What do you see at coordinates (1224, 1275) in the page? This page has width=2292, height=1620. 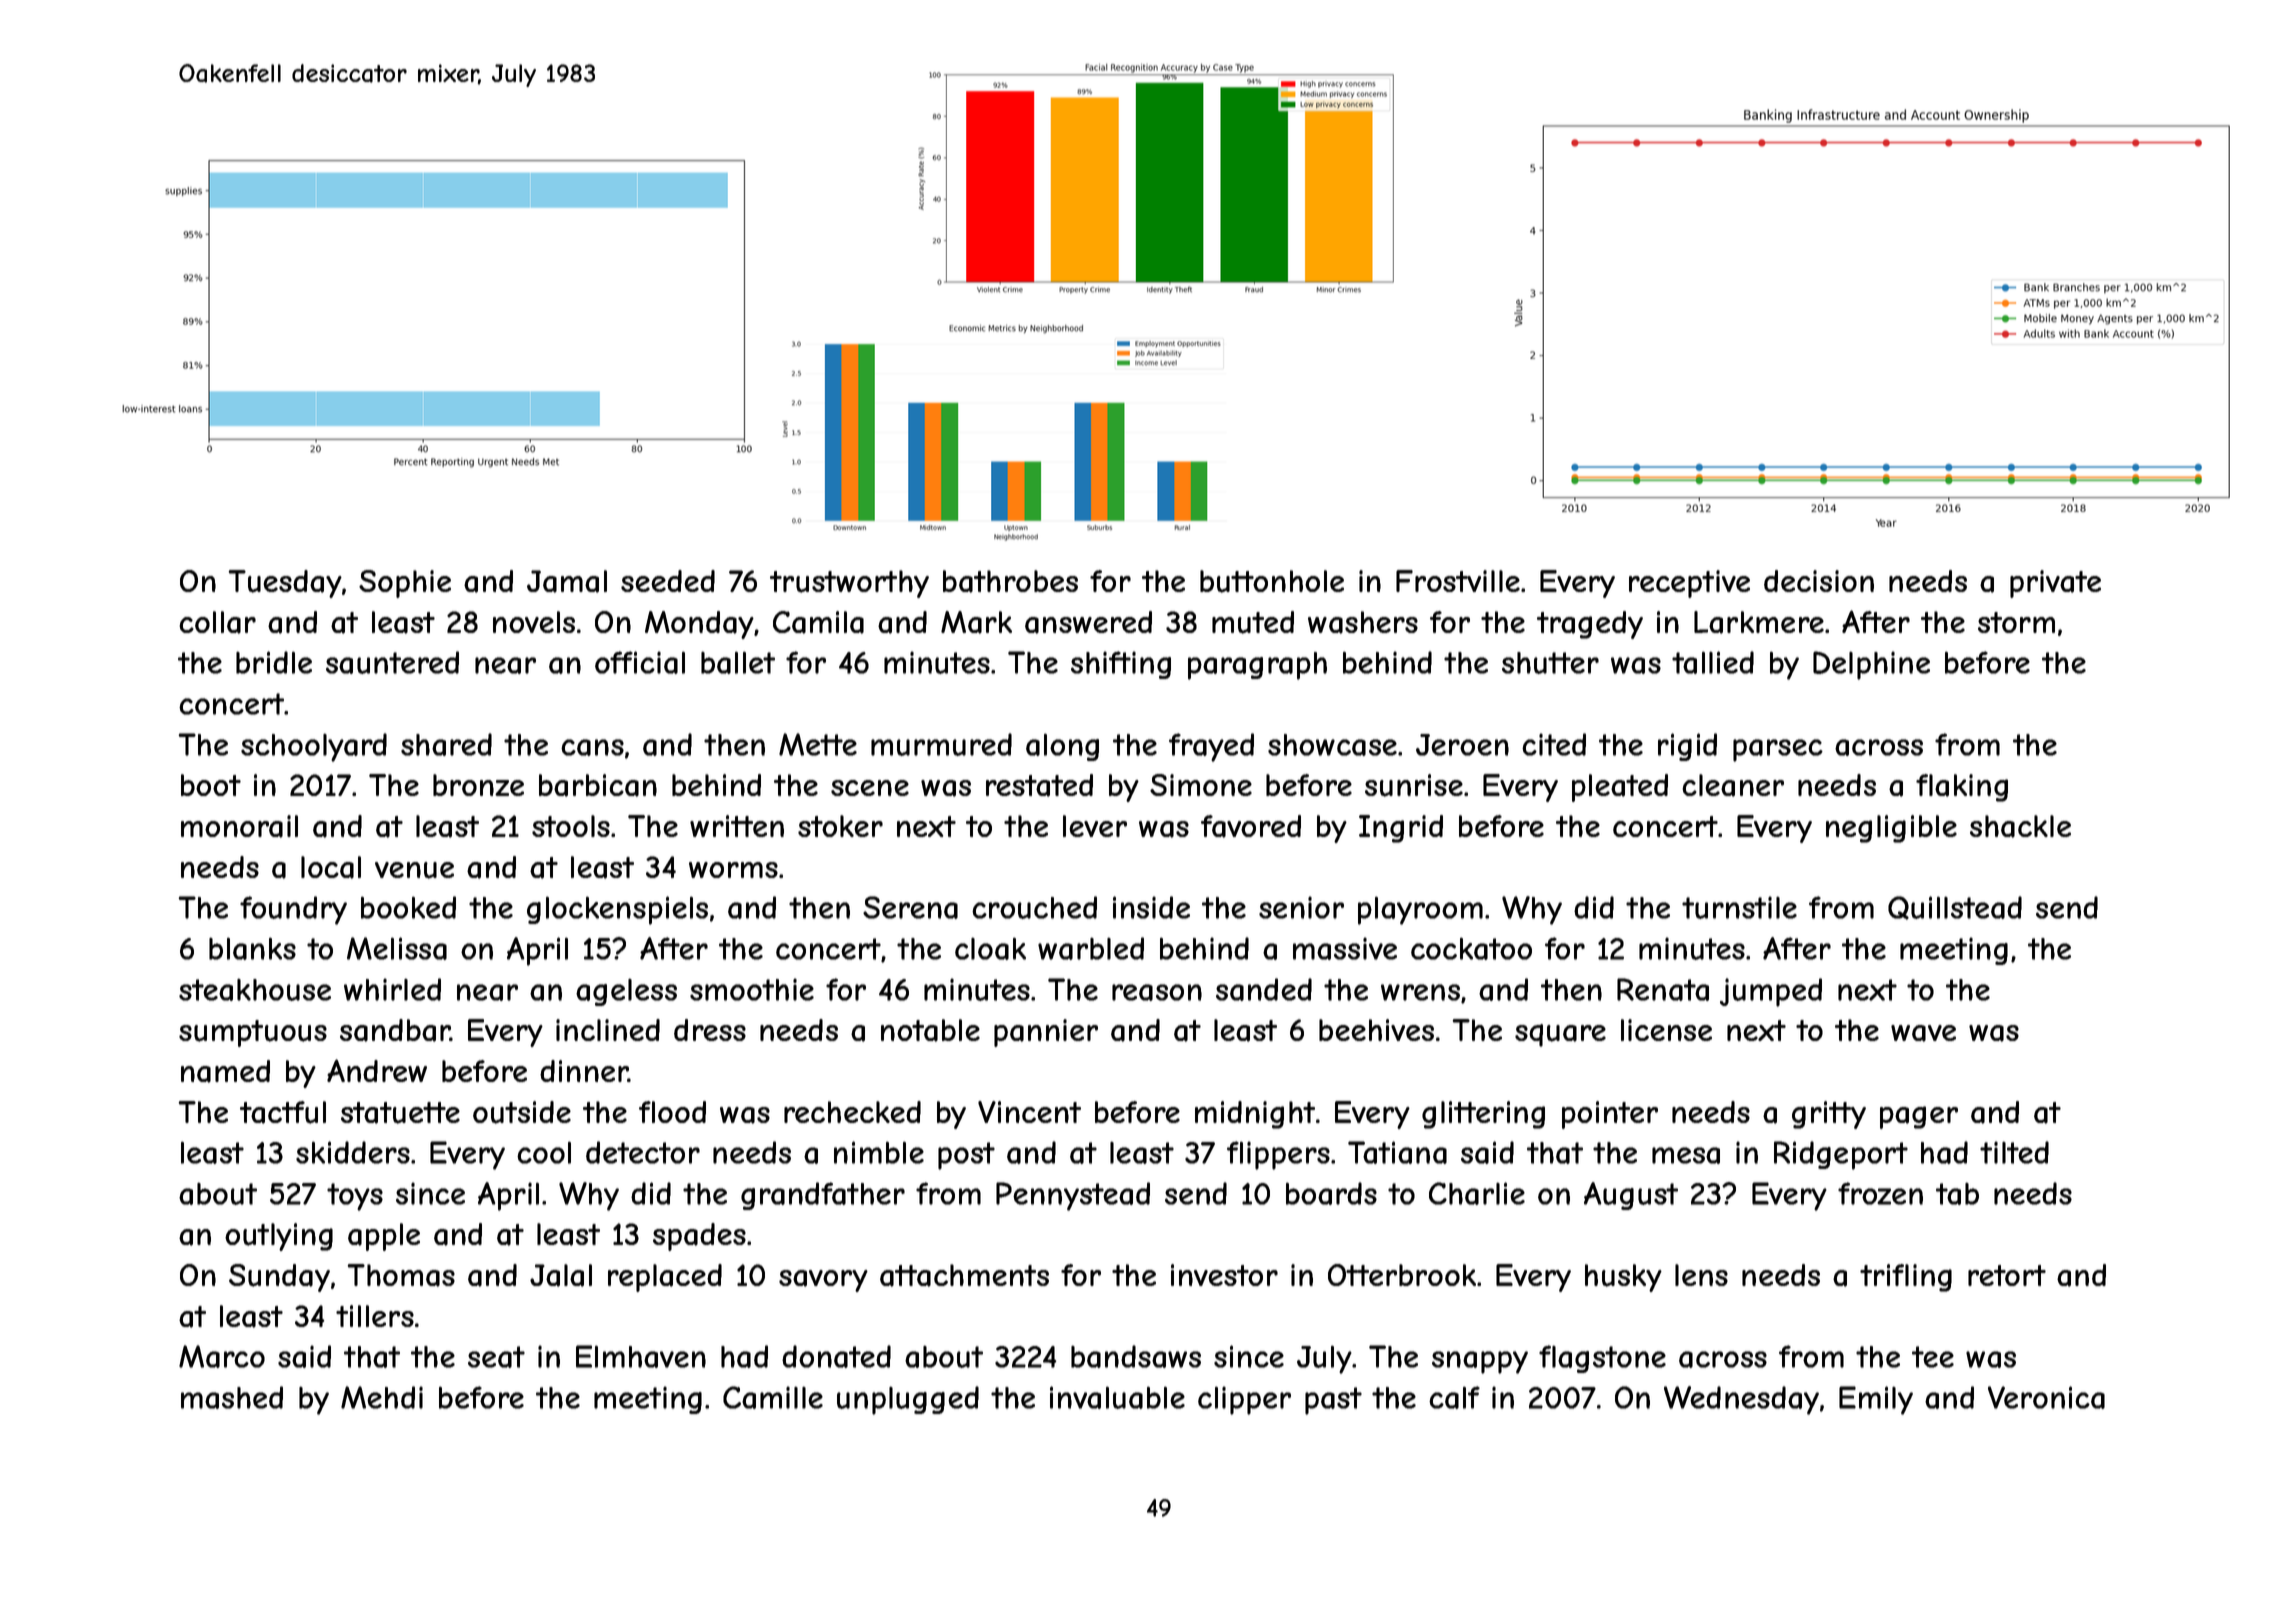 I see `investor` at bounding box center [1224, 1275].
